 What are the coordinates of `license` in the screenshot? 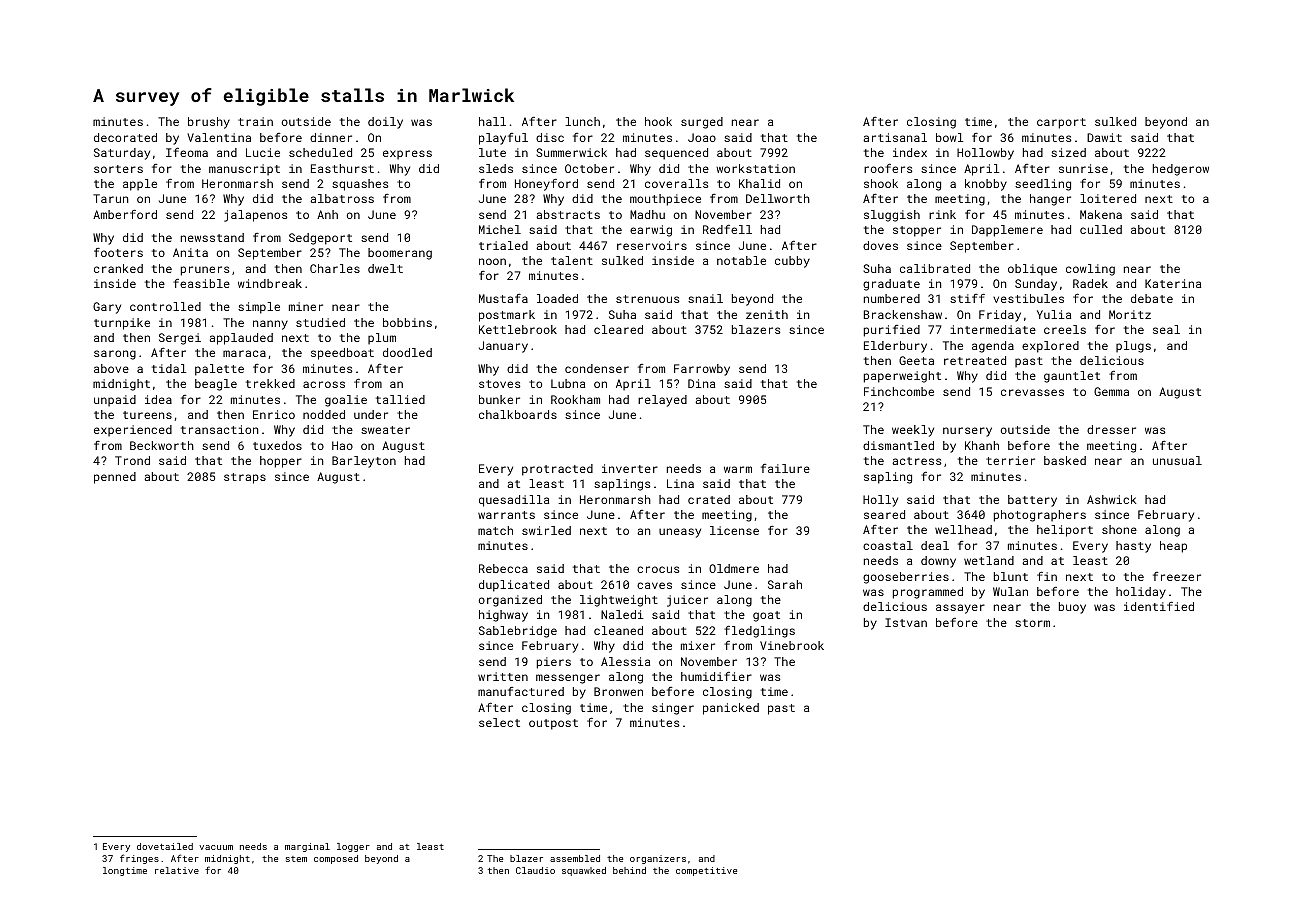 It's located at (734, 530).
